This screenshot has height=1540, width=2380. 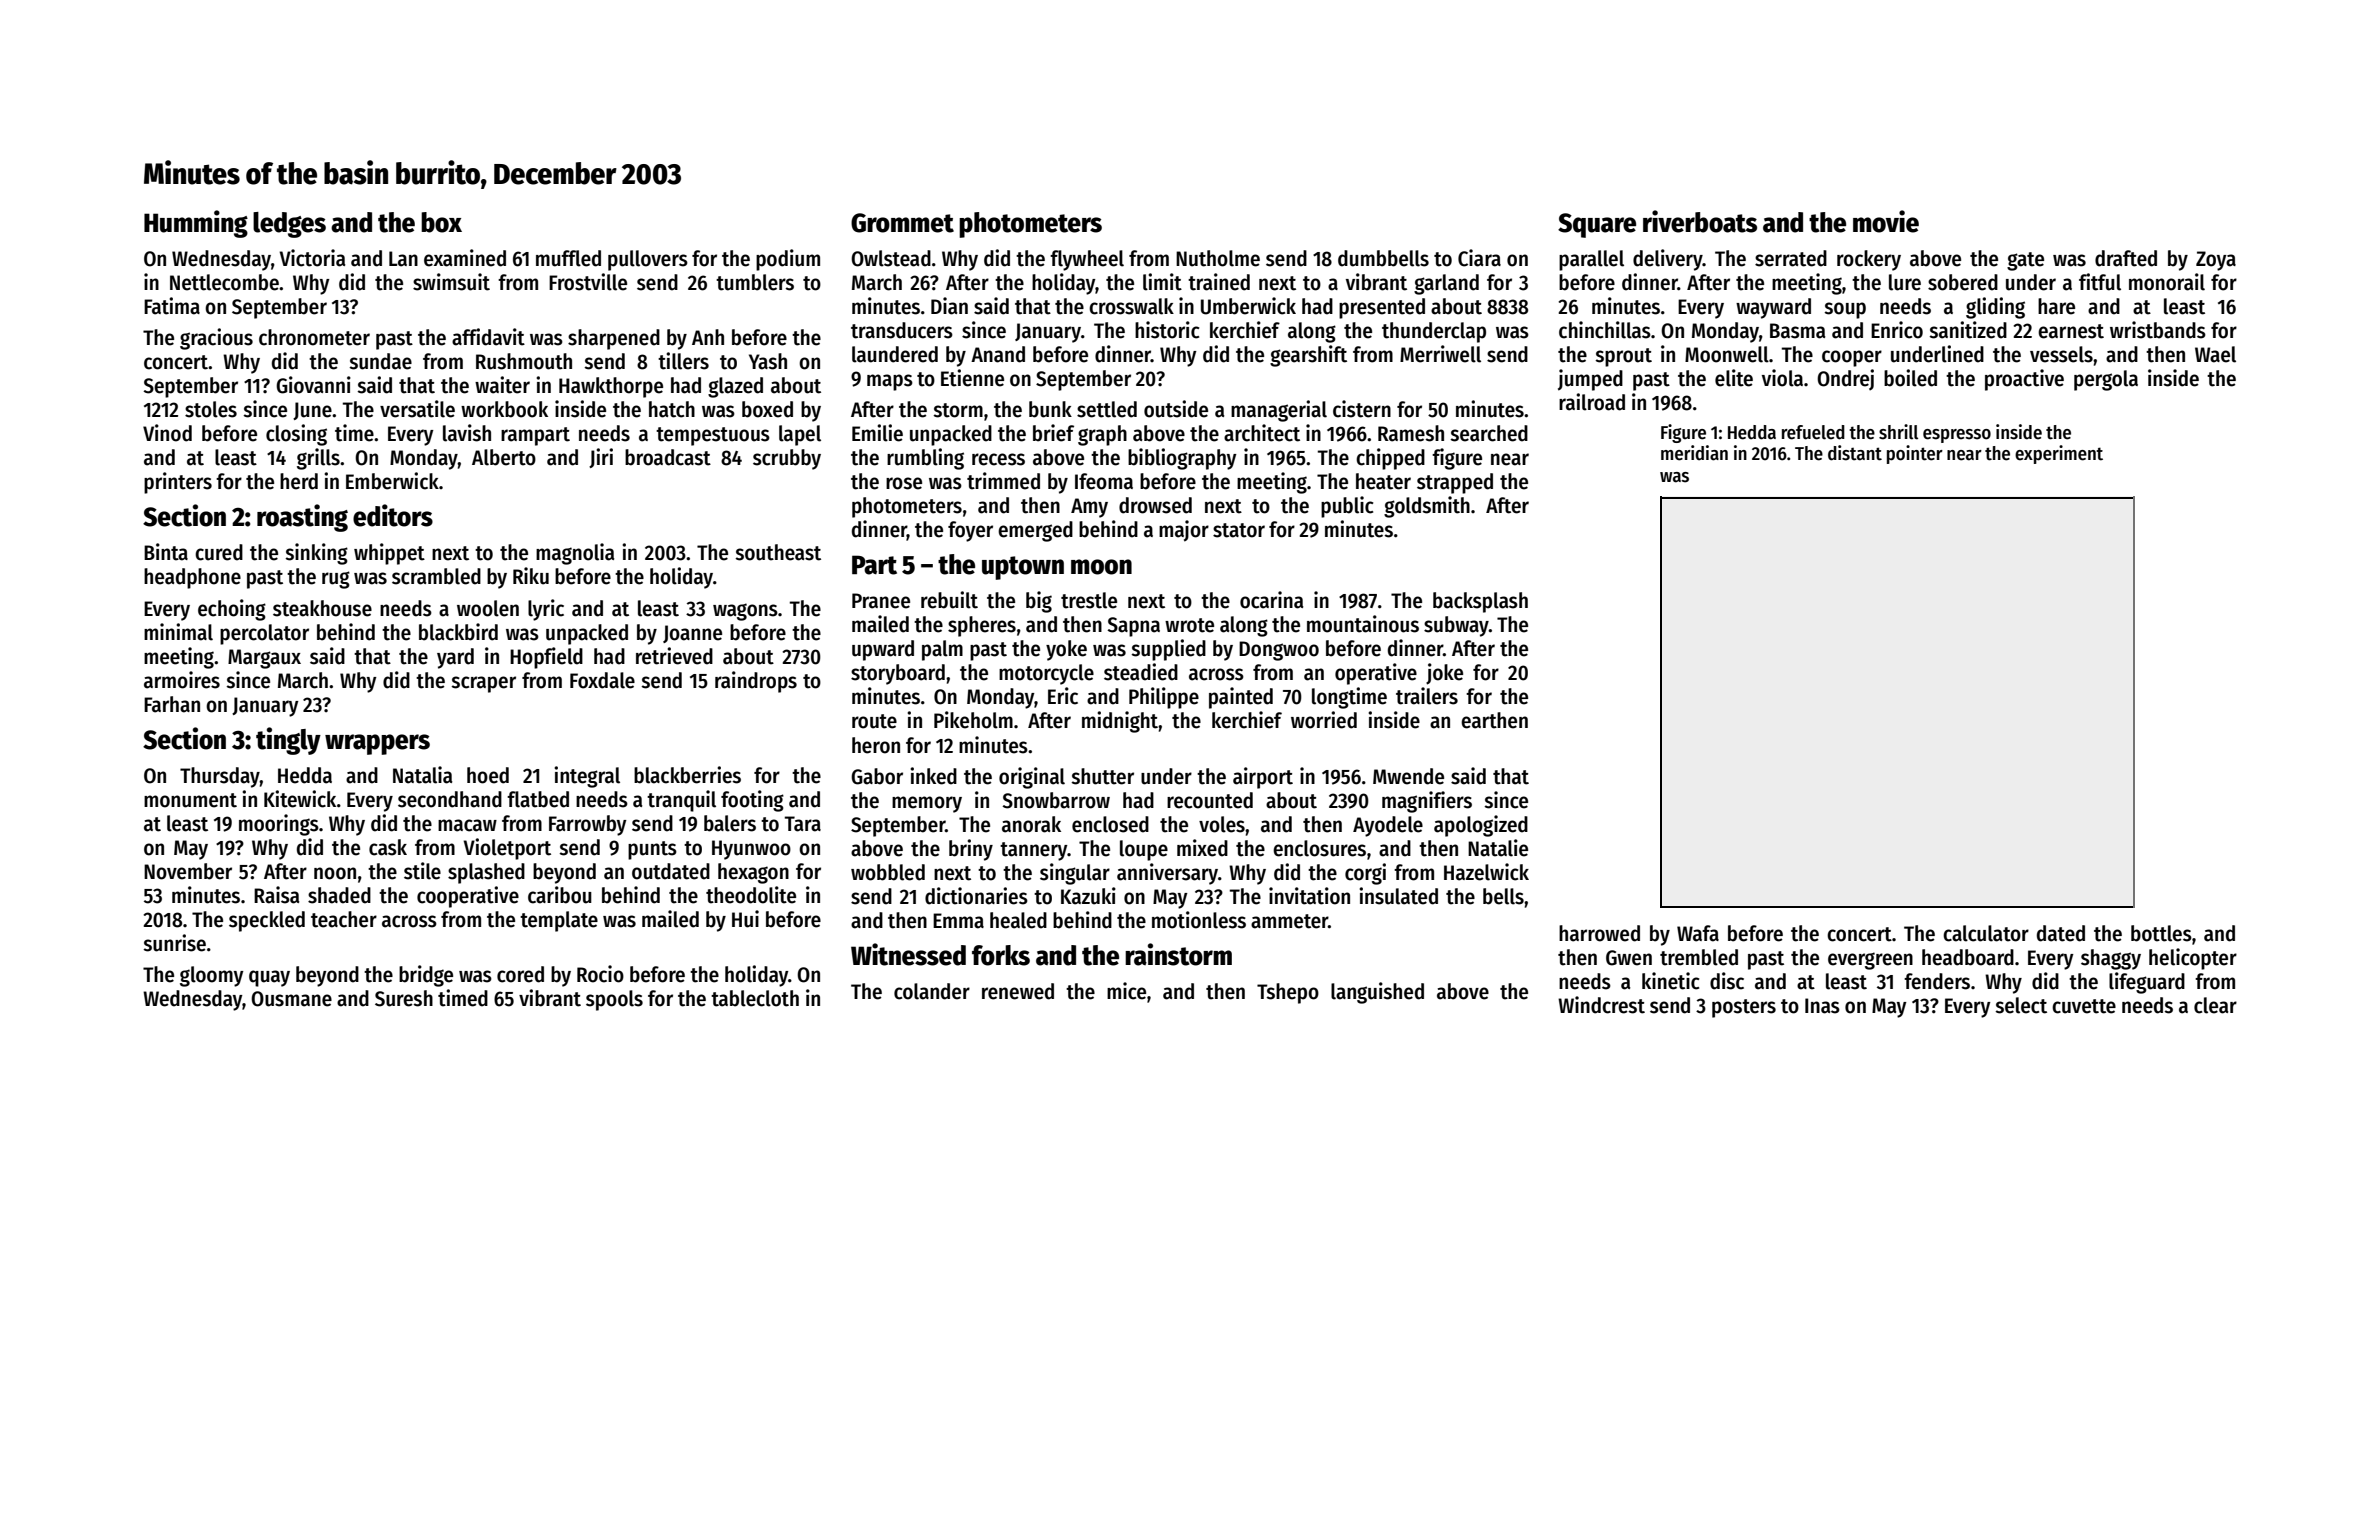 What do you see at coordinates (587, 777) in the screenshot?
I see `integral` at bounding box center [587, 777].
